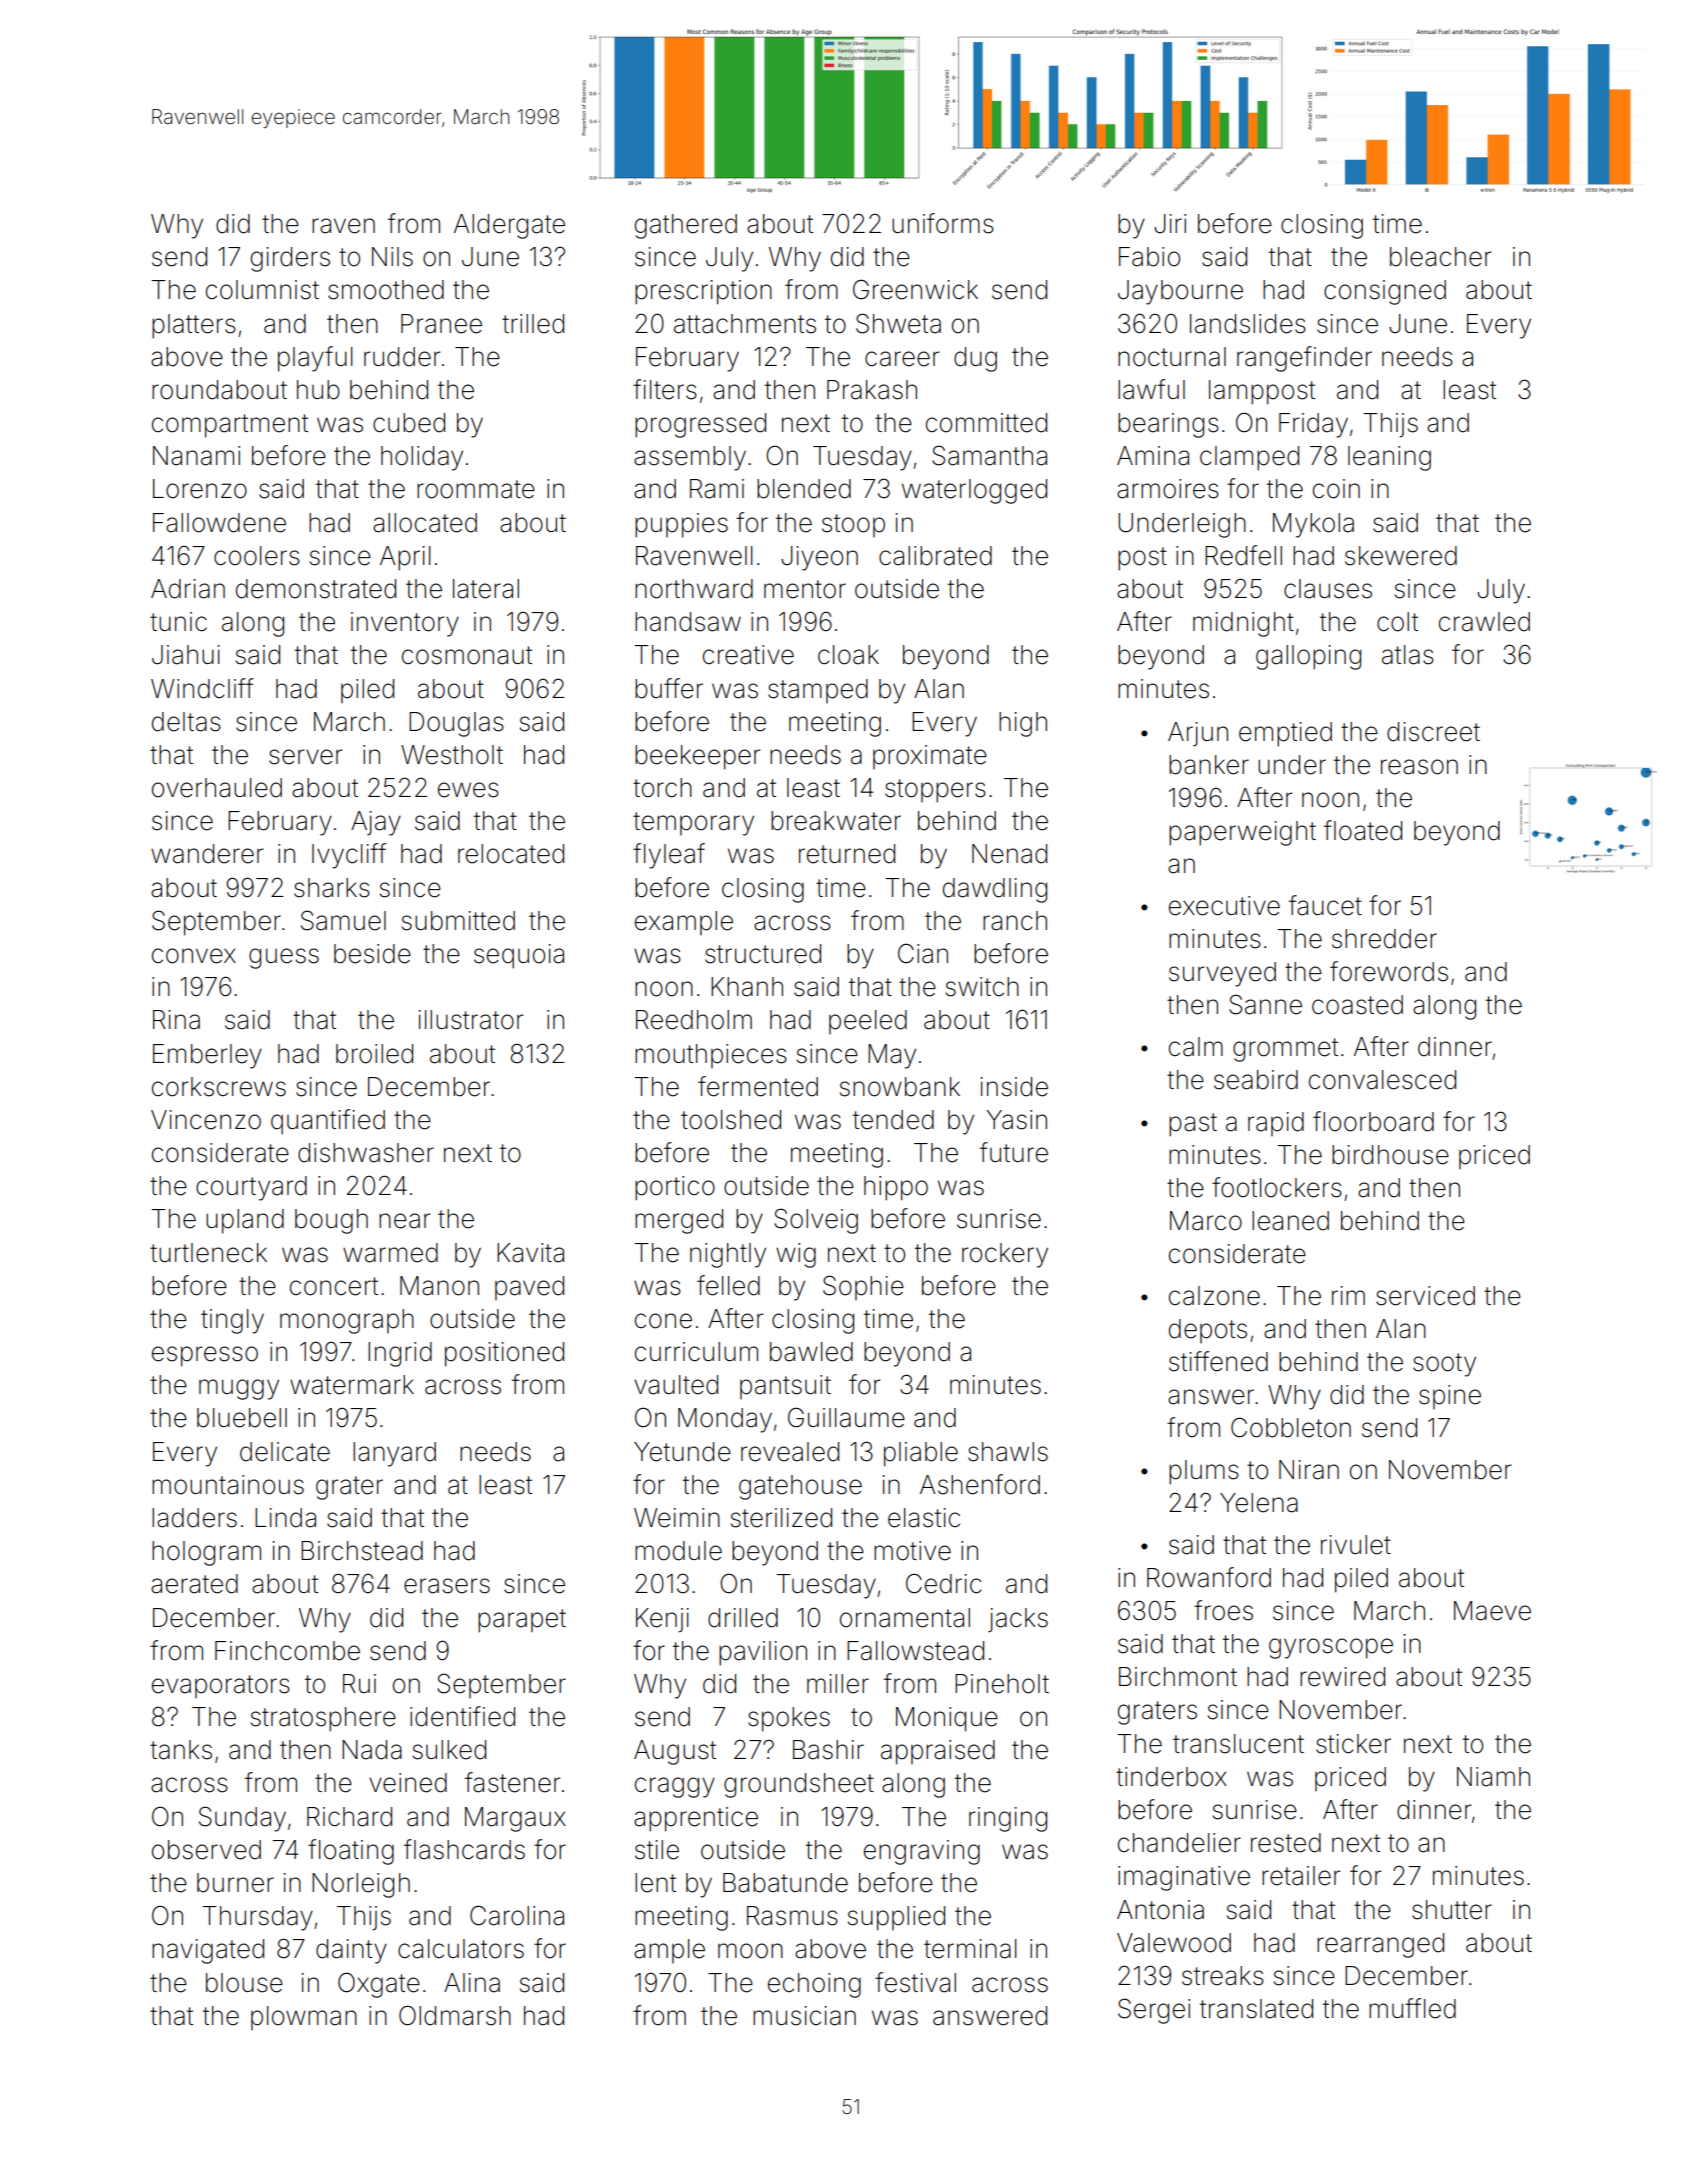 This screenshot has height=2178, width=1683. Describe the element at coordinates (1385, 292) in the screenshot. I see `consigned` at that location.
